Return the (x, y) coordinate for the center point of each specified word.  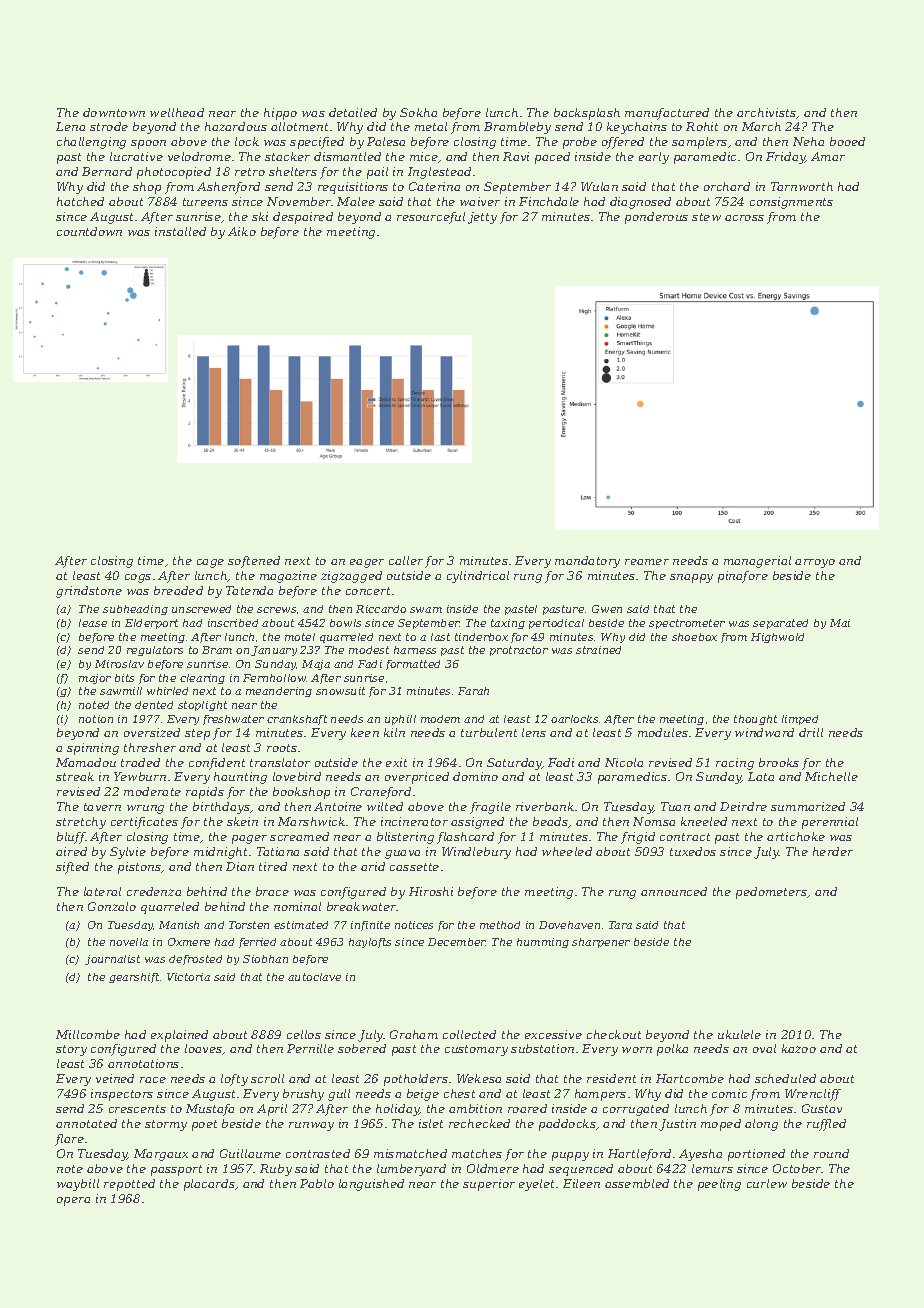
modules (663, 732)
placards (209, 1185)
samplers (699, 143)
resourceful (431, 218)
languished (371, 1185)
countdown (89, 231)
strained (598, 650)
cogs (138, 578)
